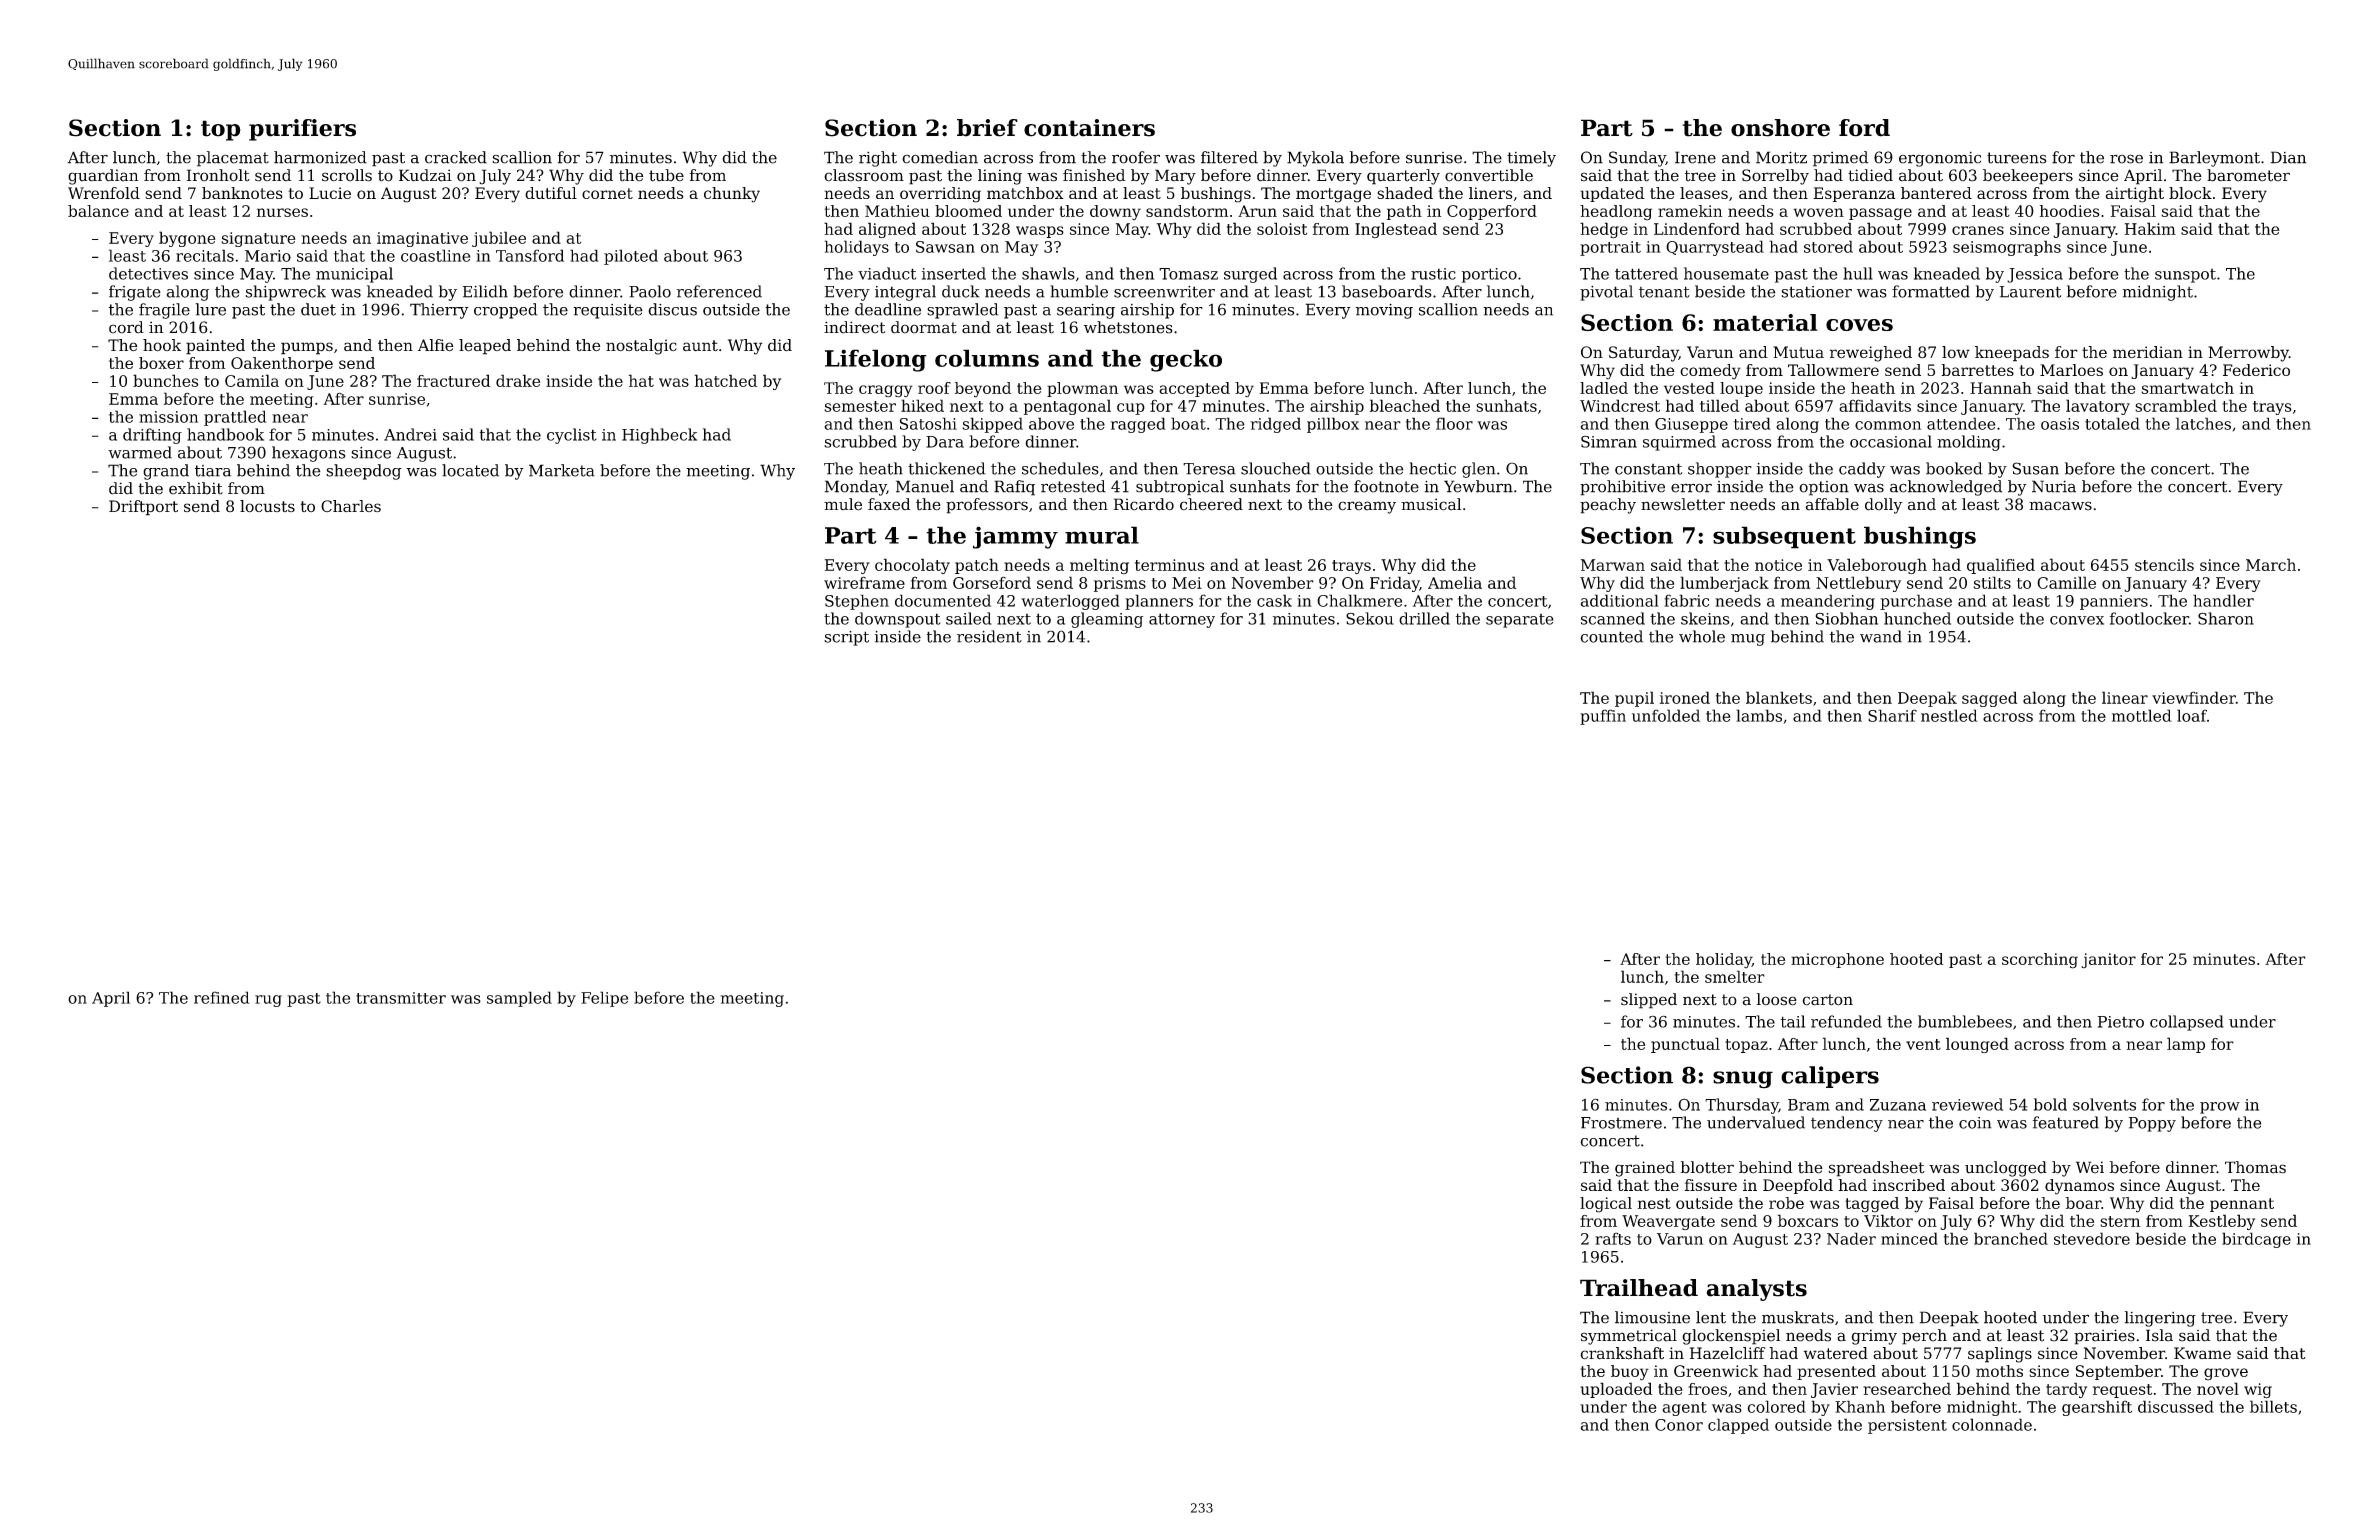  I want to click on mortgage, so click(1333, 195).
